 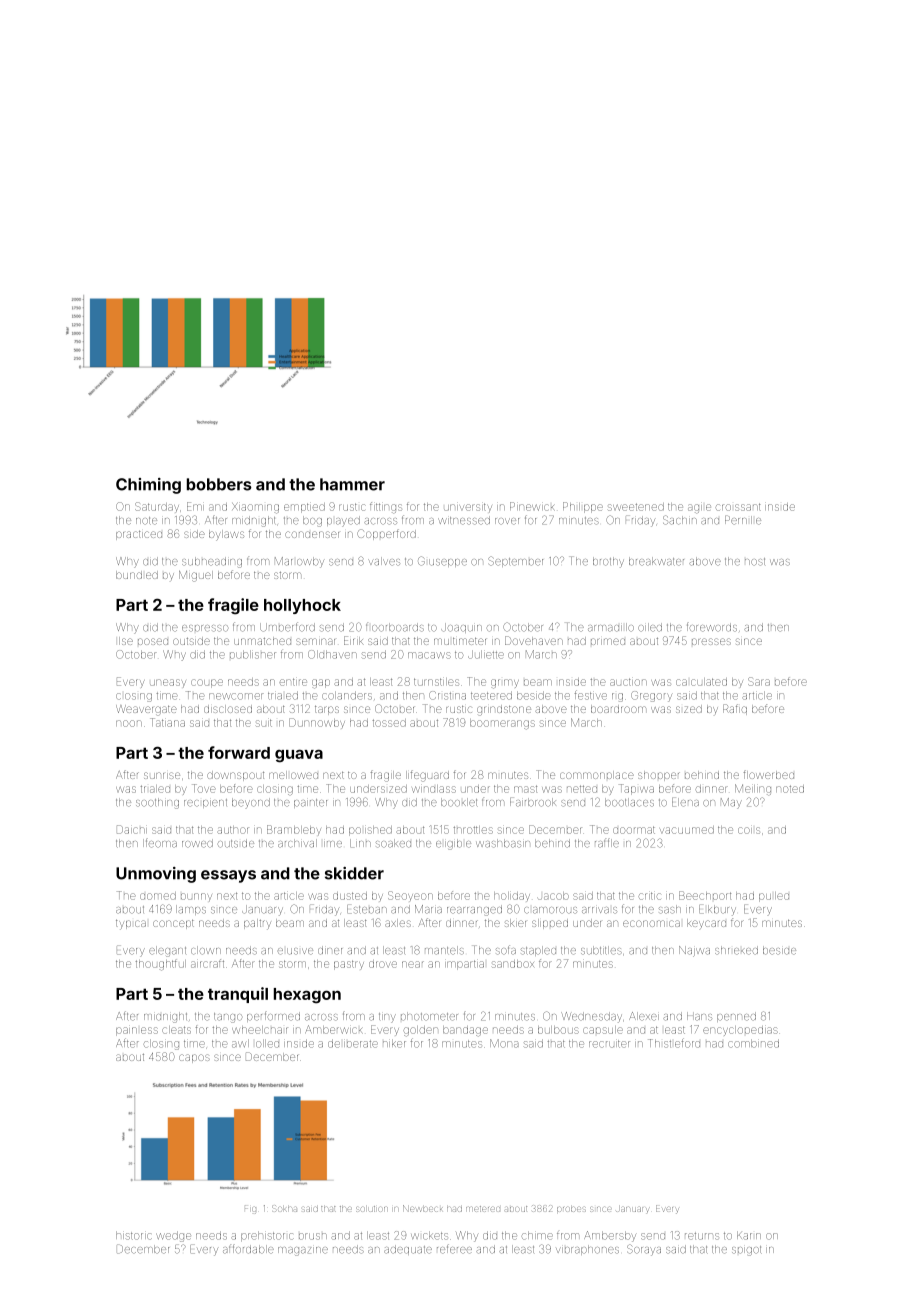 What do you see at coordinates (483, 1209) in the document?
I see `metered` at bounding box center [483, 1209].
